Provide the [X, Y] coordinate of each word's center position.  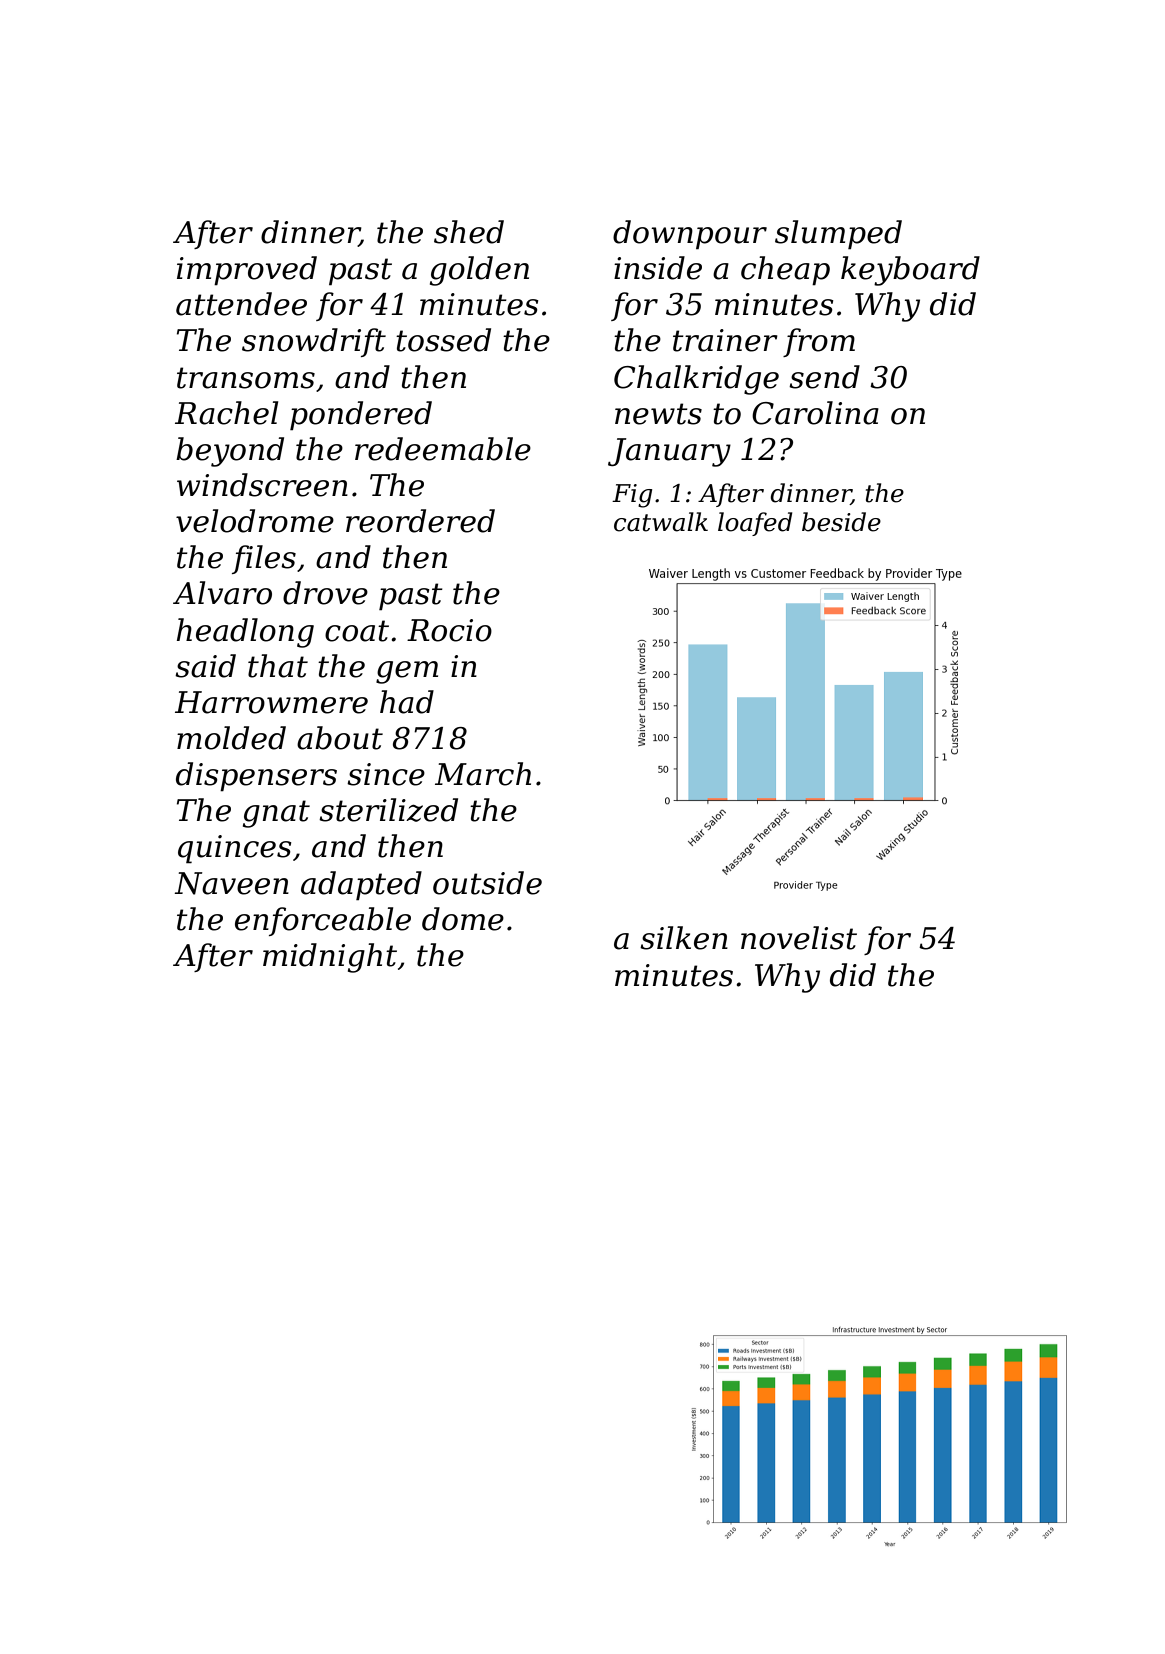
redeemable [443, 449]
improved [247, 270]
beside [841, 522]
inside [658, 268]
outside [487, 883]
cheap [785, 270]
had [407, 702]
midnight [330, 958]
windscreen [262, 485]
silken [684, 938]
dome [463, 919]
